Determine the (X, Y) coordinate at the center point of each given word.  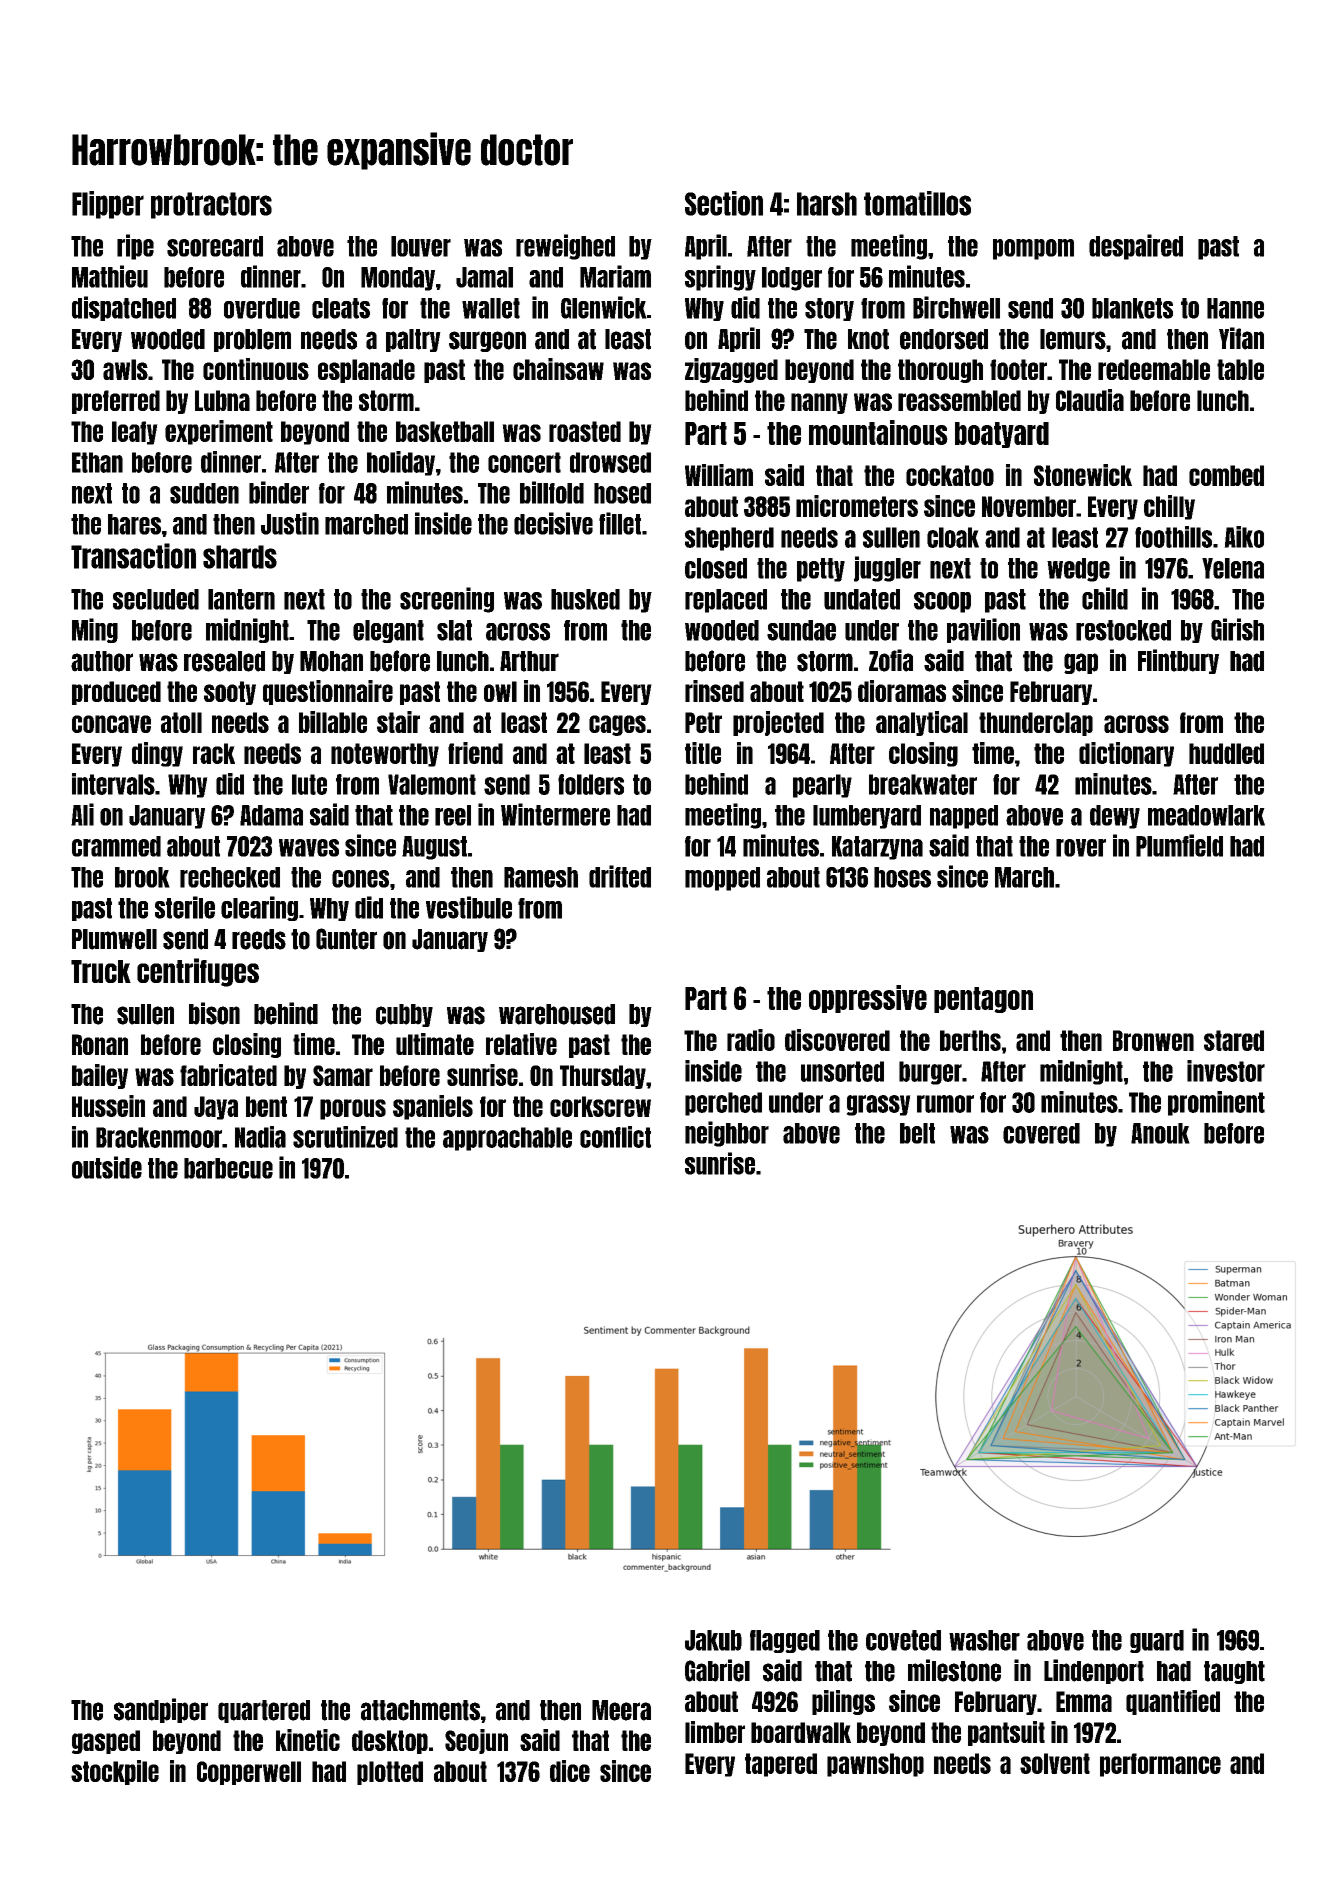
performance (1160, 1765)
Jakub (713, 1640)
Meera (621, 1710)
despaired (1136, 247)
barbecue (228, 1168)
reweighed (565, 247)
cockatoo (950, 475)
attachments (420, 1710)
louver (421, 246)
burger (930, 1073)
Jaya (216, 1108)
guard (1157, 1641)
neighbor (727, 1134)
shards (240, 557)
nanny (819, 403)
